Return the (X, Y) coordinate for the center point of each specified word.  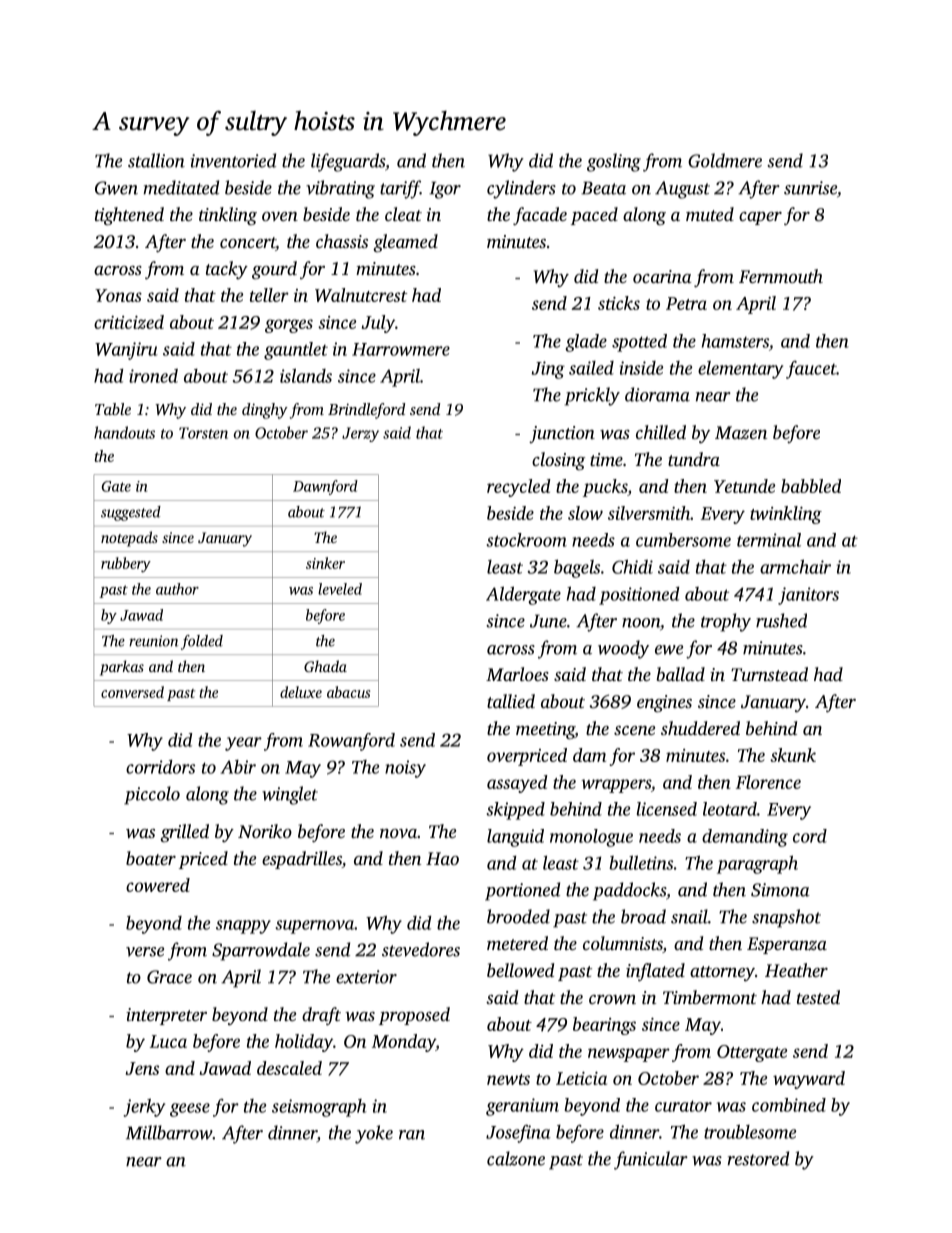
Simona (780, 890)
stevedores (421, 949)
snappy (243, 927)
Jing (548, 370)
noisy (405, 769)
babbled (811, 486)
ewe (669, 650)
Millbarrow (169, 1132)
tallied (511, 701)
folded (202, 642)
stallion (156, 160)
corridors (160, 767)
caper (760, 218)
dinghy (265, 411)
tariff (400, 189)
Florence (768, 782)
